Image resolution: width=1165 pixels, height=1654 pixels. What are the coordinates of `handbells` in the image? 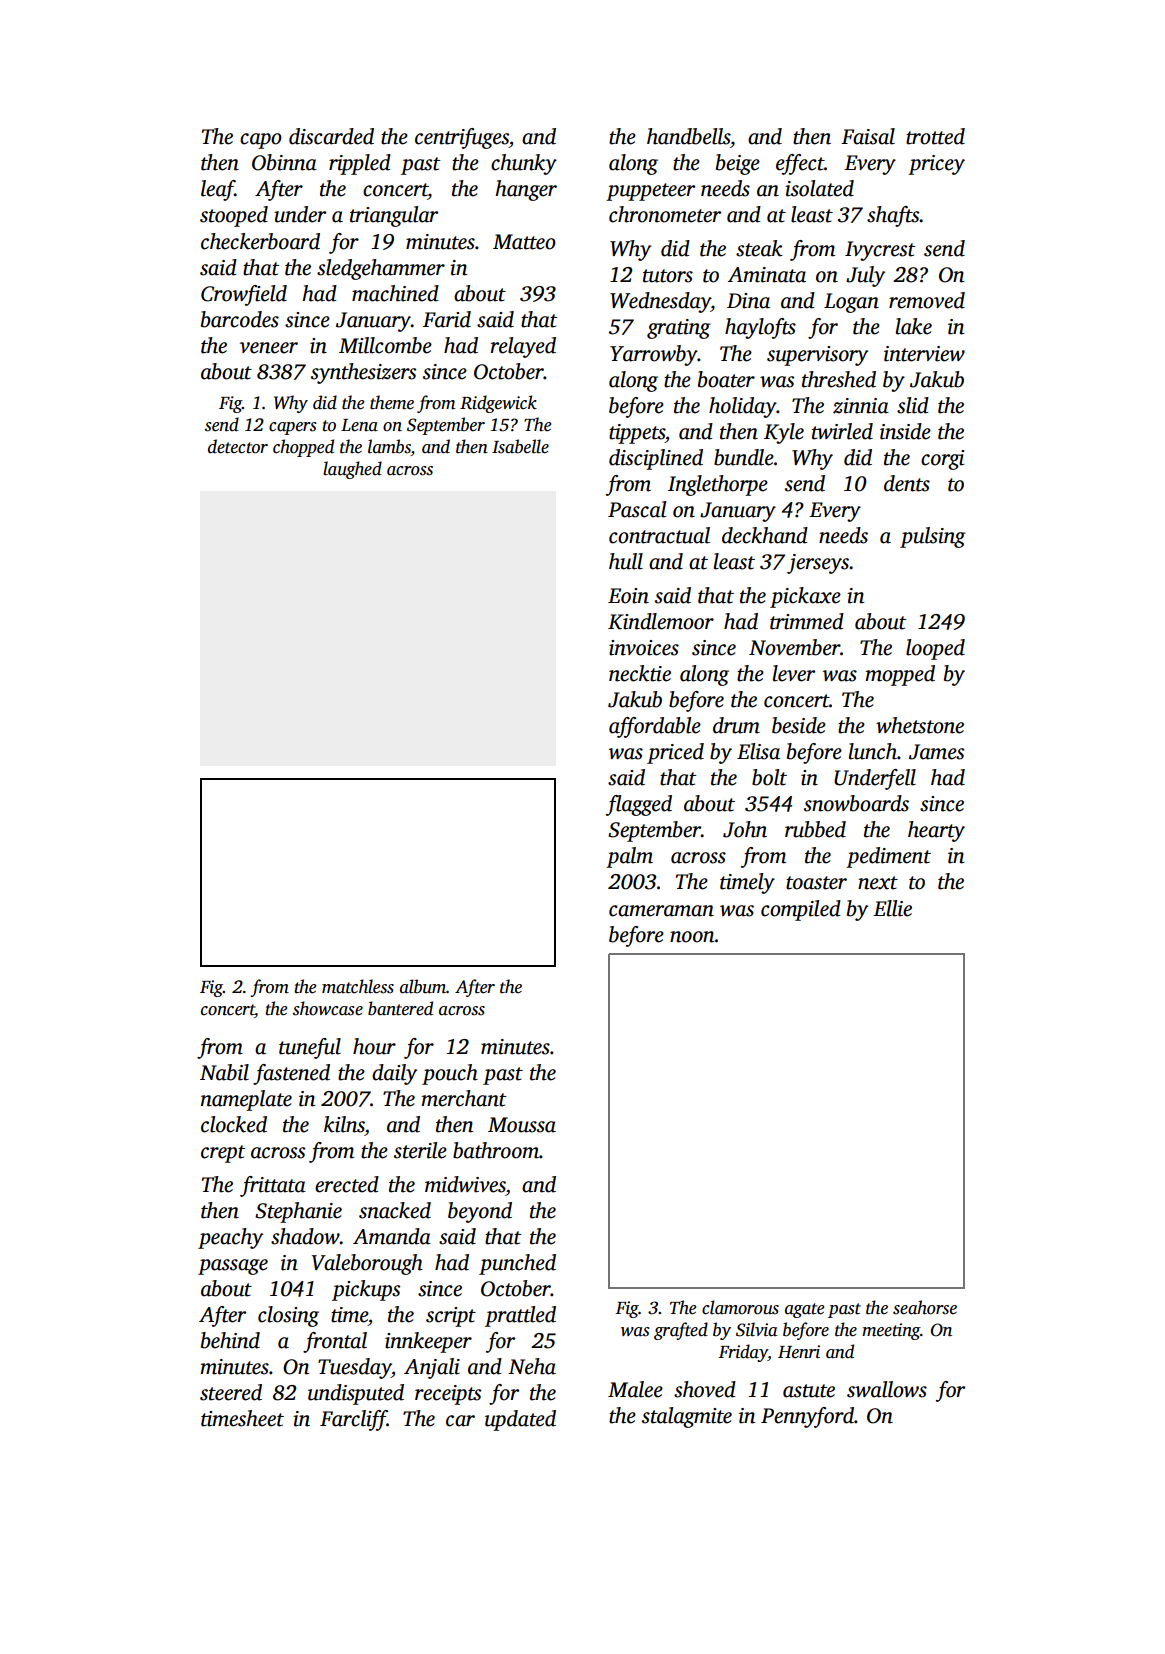 It's located at (688, 136).
